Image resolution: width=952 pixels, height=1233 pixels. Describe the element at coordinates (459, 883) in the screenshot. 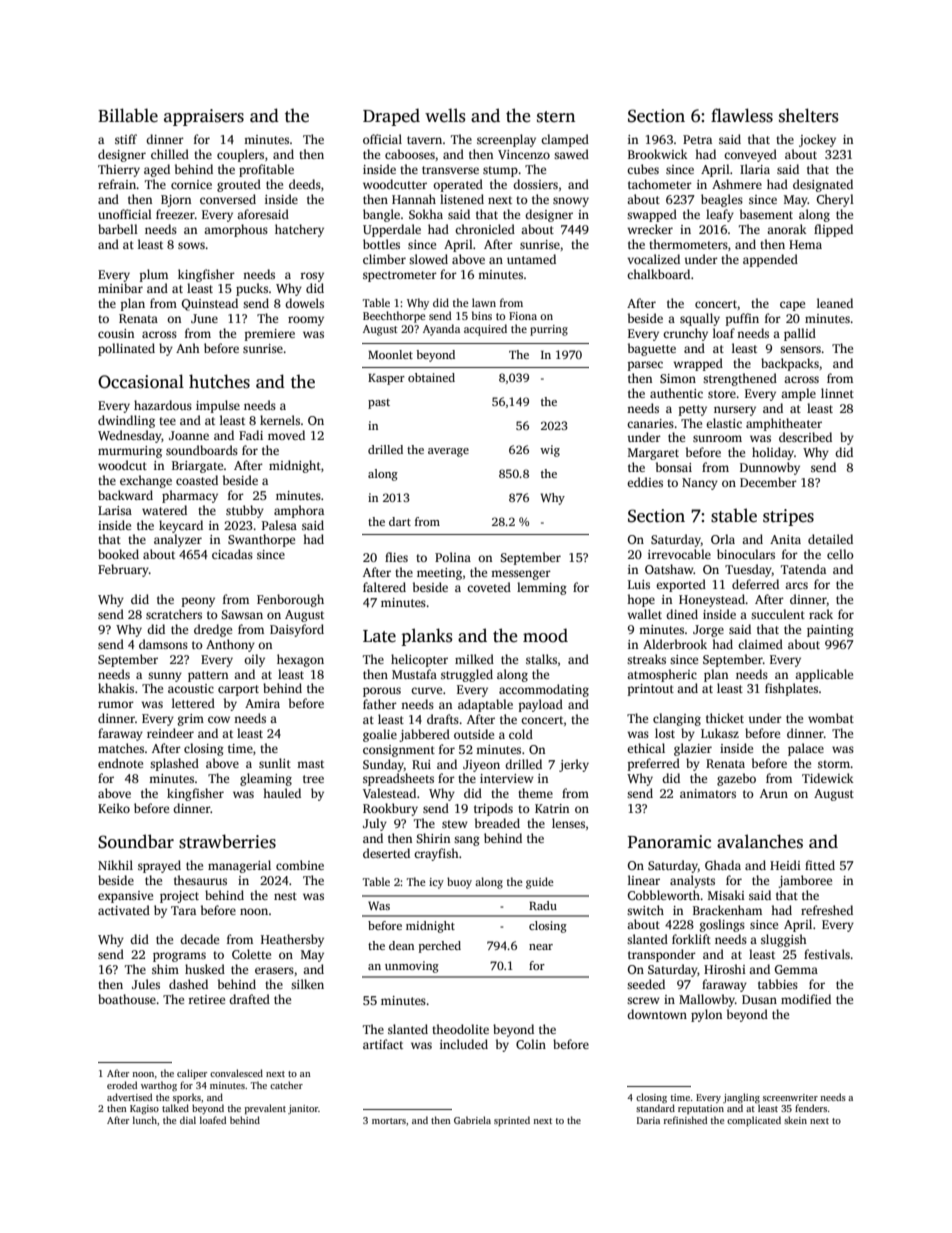

I see `buoy` at that location.
